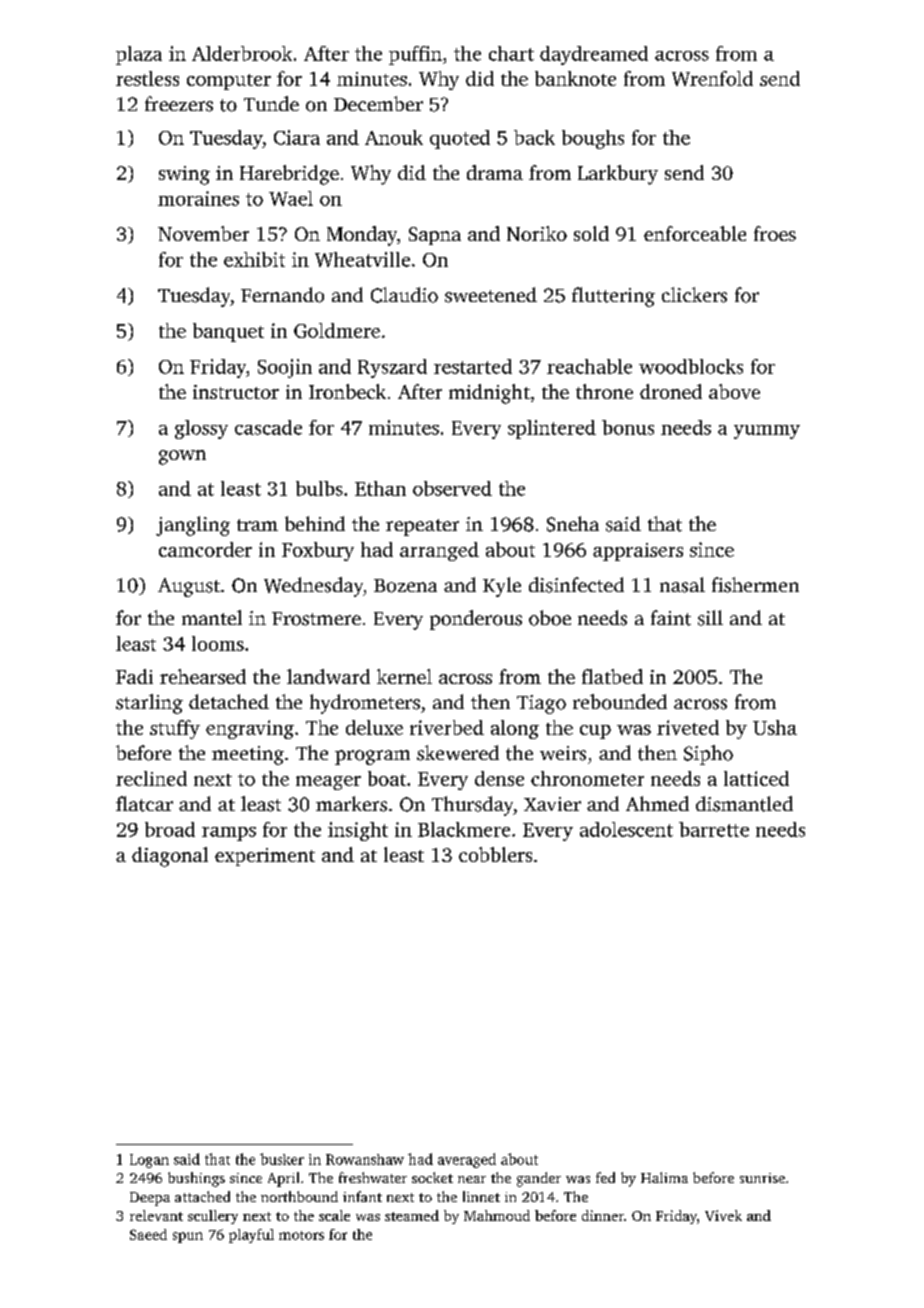 The height and width of the page is (1308, 924). What do you see at coordinates (476, 620) in the page?
I see `ponderous` at bounding box center [476, 620].
